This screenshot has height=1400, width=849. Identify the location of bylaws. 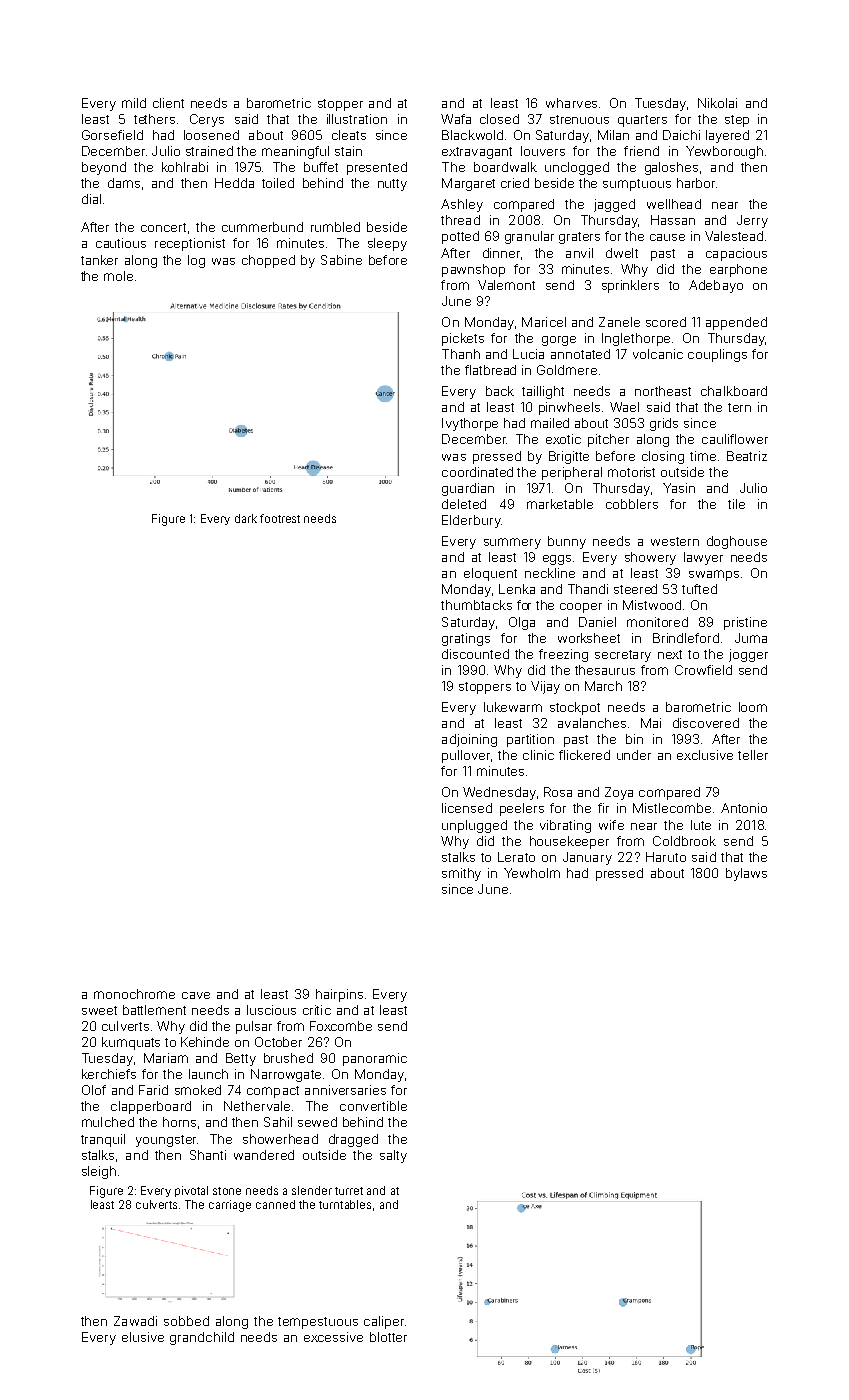
(746, 874).
